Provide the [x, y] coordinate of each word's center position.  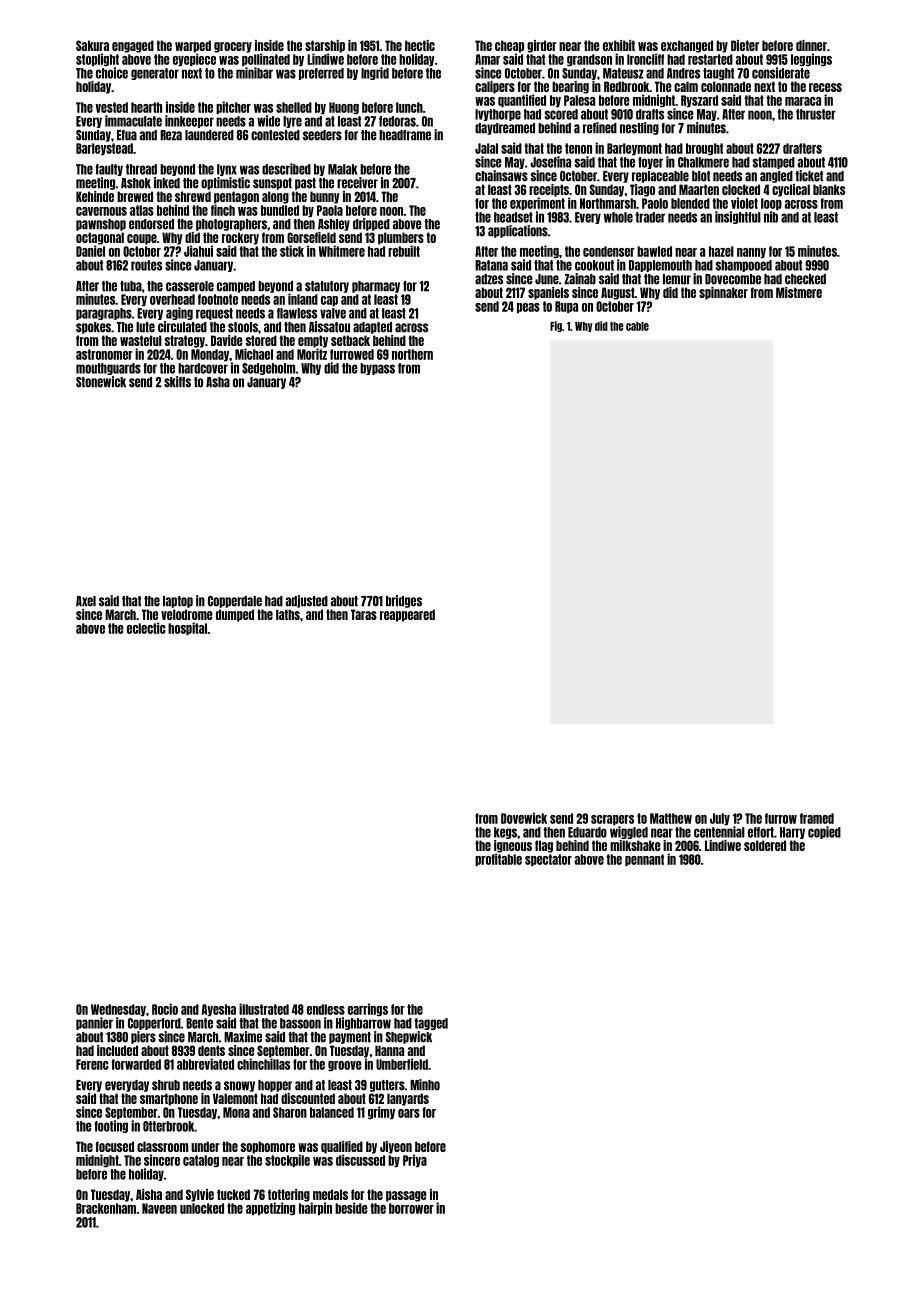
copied [824, 832]
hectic [420, 45]
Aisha [149, 1194]
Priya [415, 1160]
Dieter [745, 45]
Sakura [92, 45]
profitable [498, 859]
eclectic [146, 628]
